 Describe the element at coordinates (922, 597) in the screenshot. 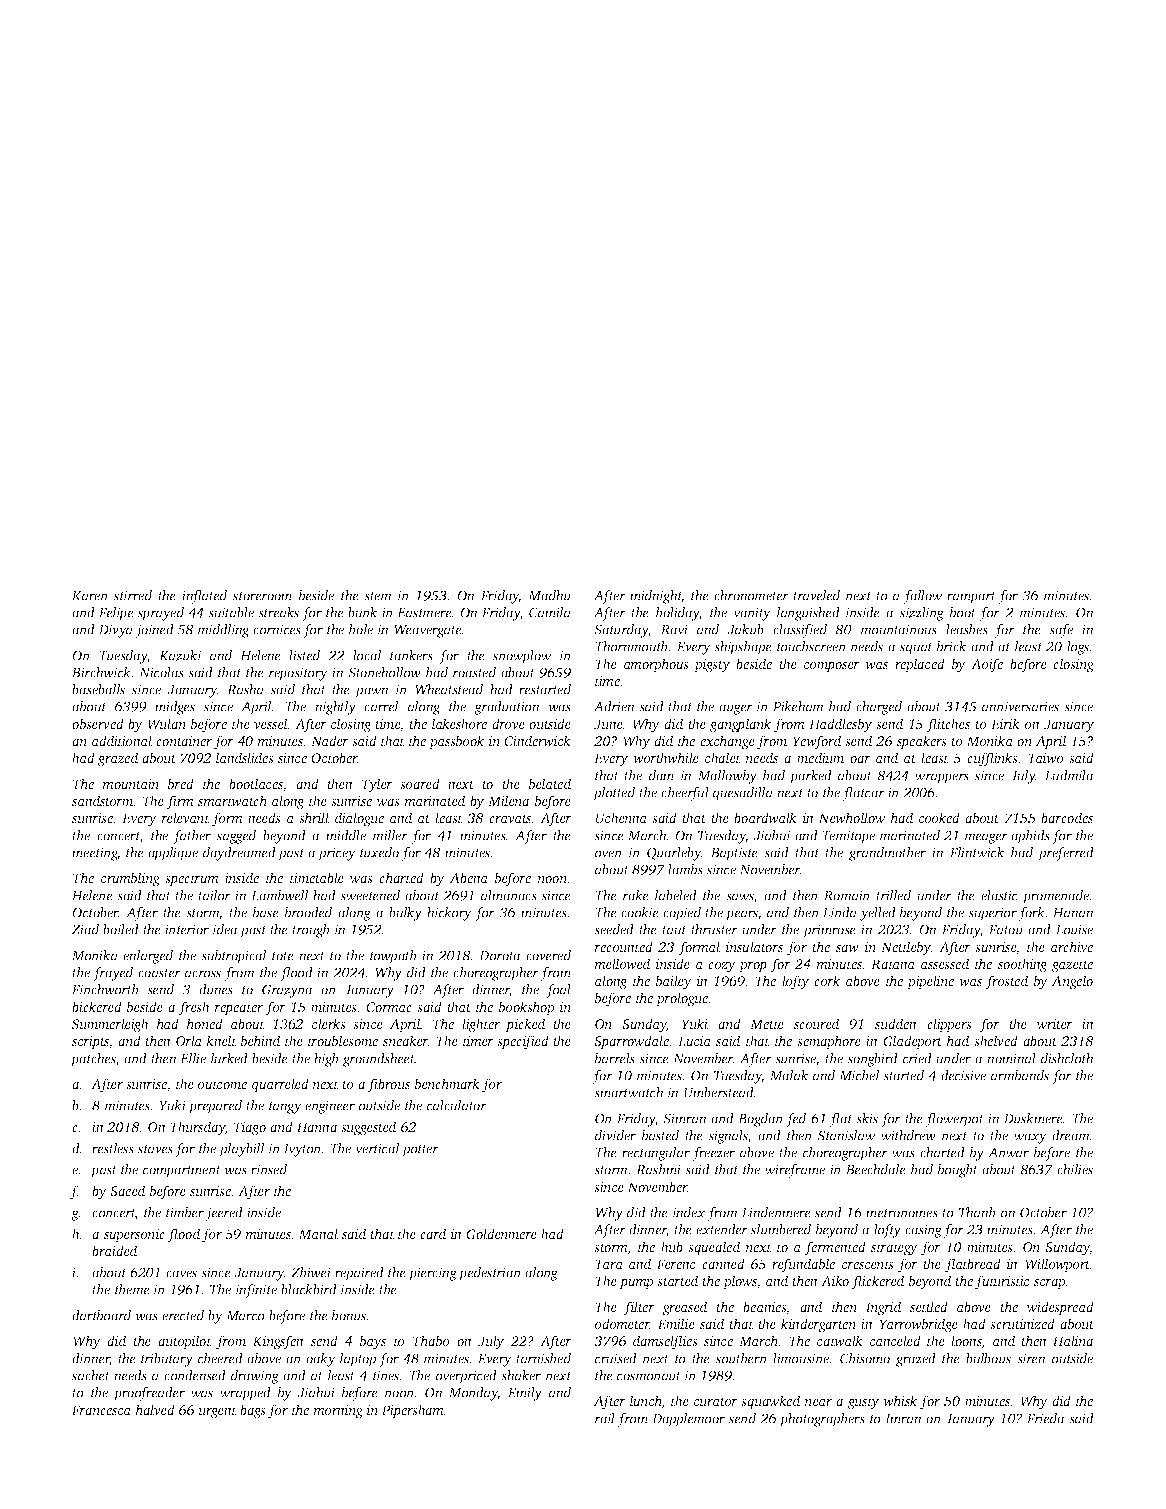

I see `fallow` at that location.
